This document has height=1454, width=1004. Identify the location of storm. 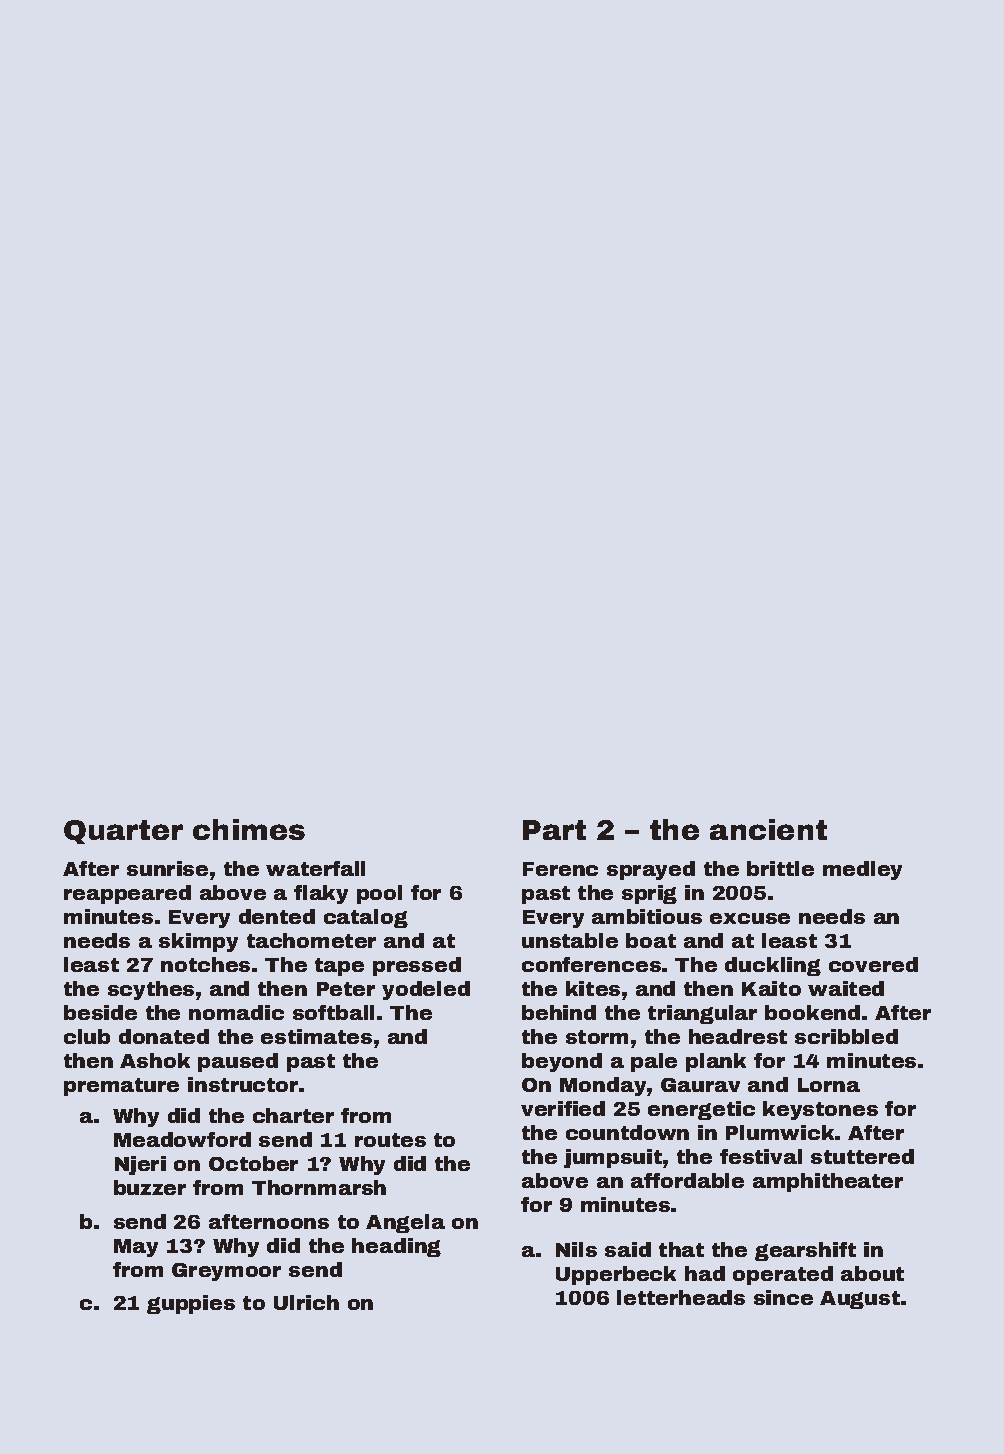
(597, 1037).
